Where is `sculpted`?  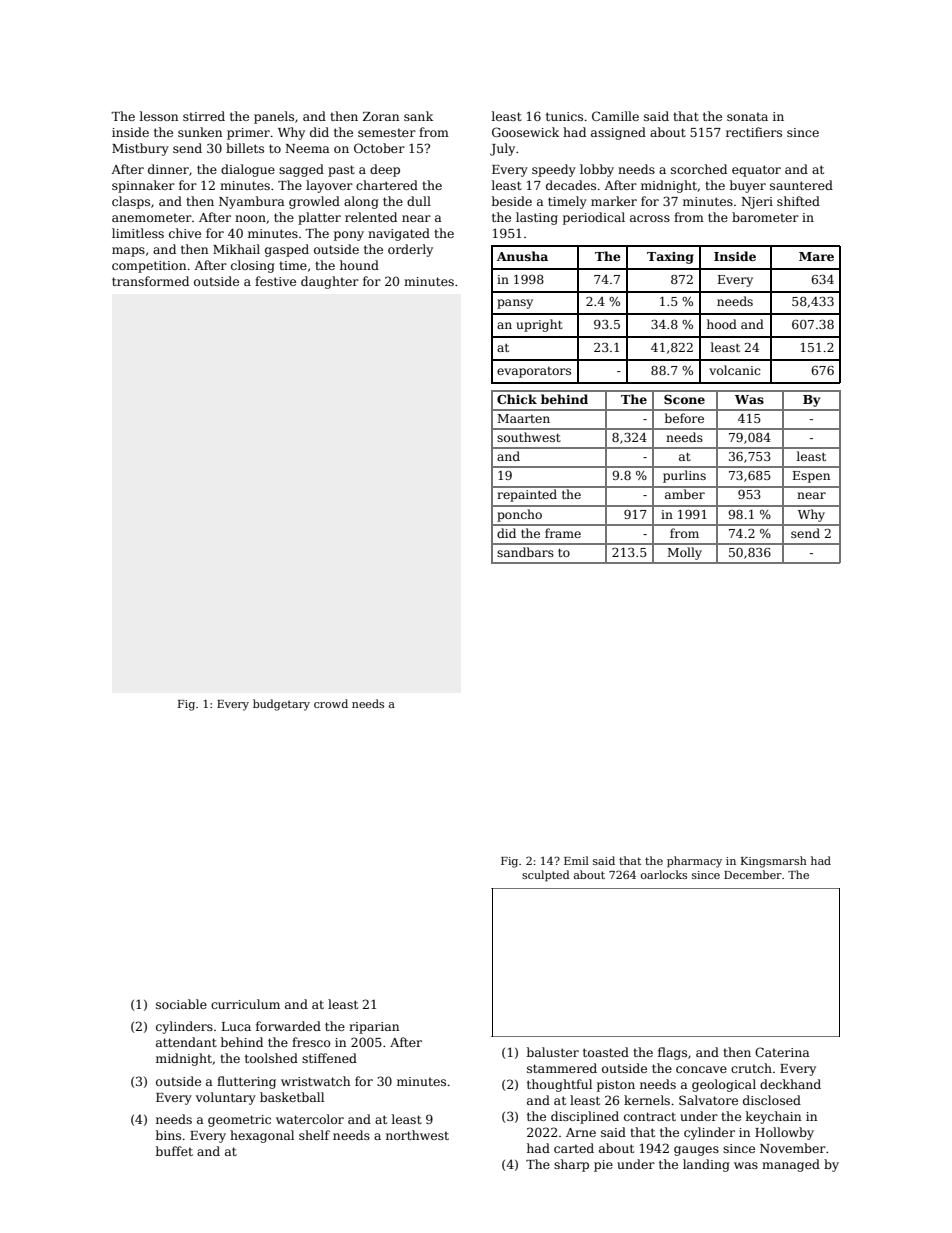
sculpted is located at coordinates (546, 876).
